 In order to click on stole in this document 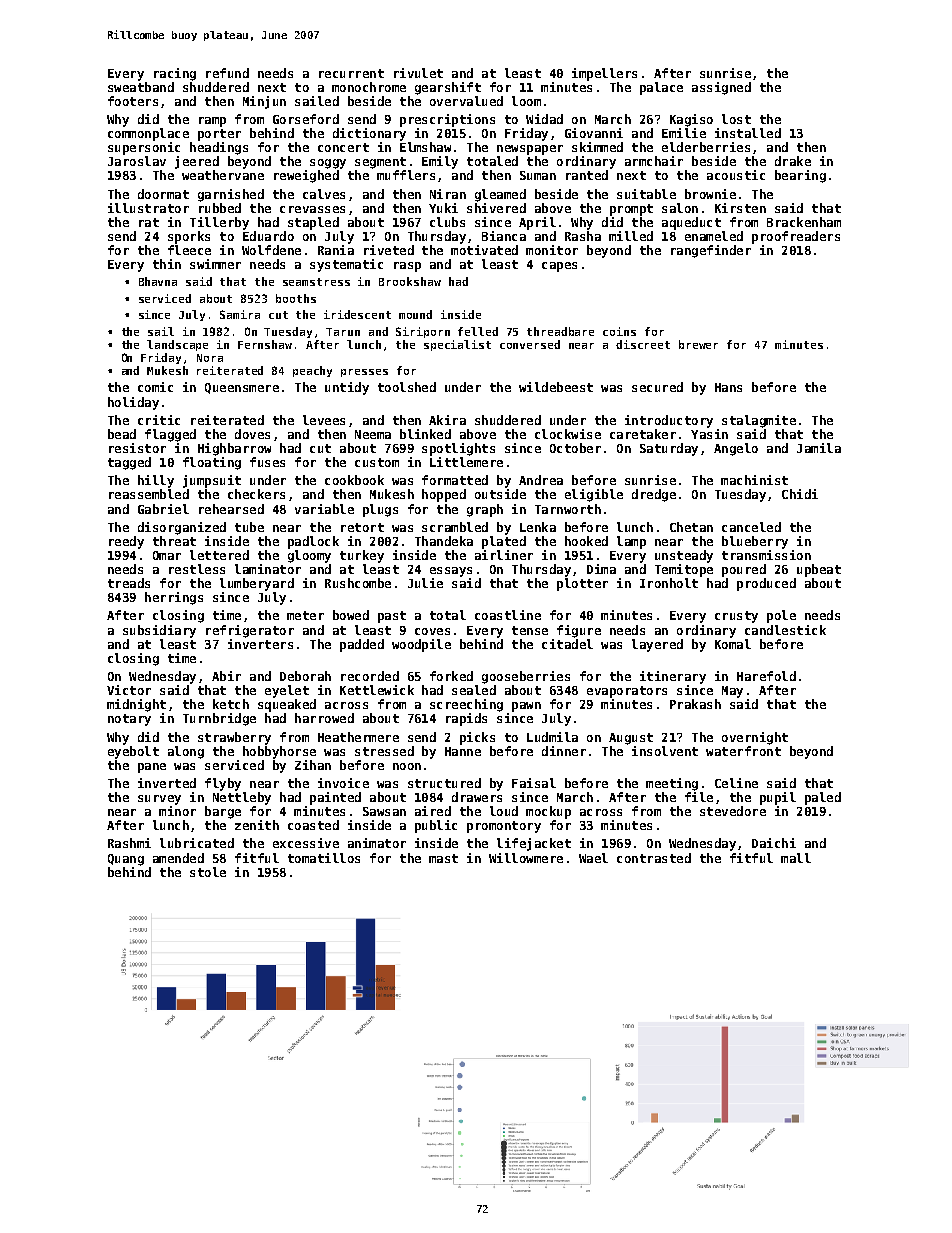, I will do `click(208, 872)`.
